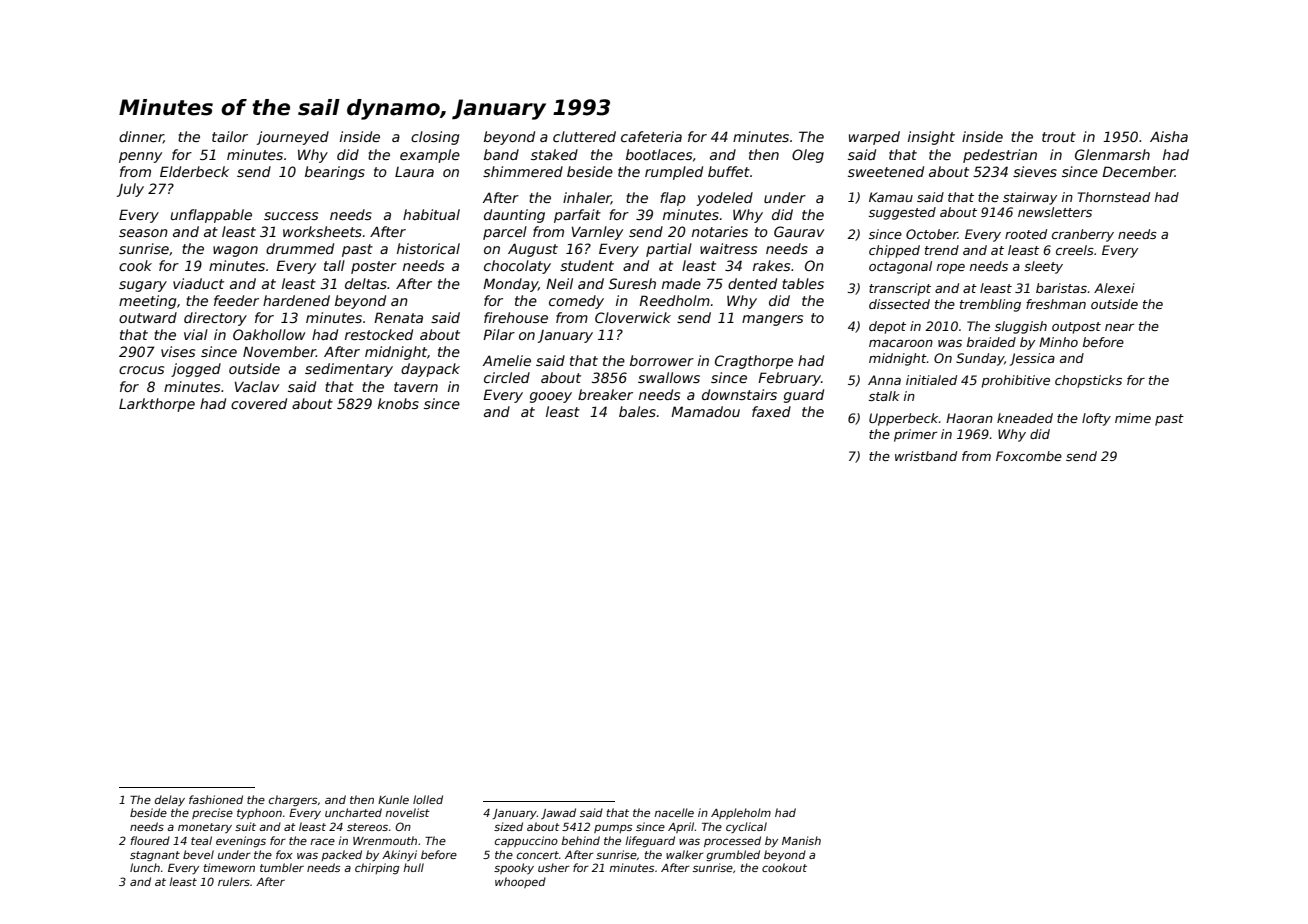 This screenshot has height=924, width=1308. What do you see at coordinates (1000, 156) in the screenshot?
I see `pedestrian` at bounding box center [1000, 156].
